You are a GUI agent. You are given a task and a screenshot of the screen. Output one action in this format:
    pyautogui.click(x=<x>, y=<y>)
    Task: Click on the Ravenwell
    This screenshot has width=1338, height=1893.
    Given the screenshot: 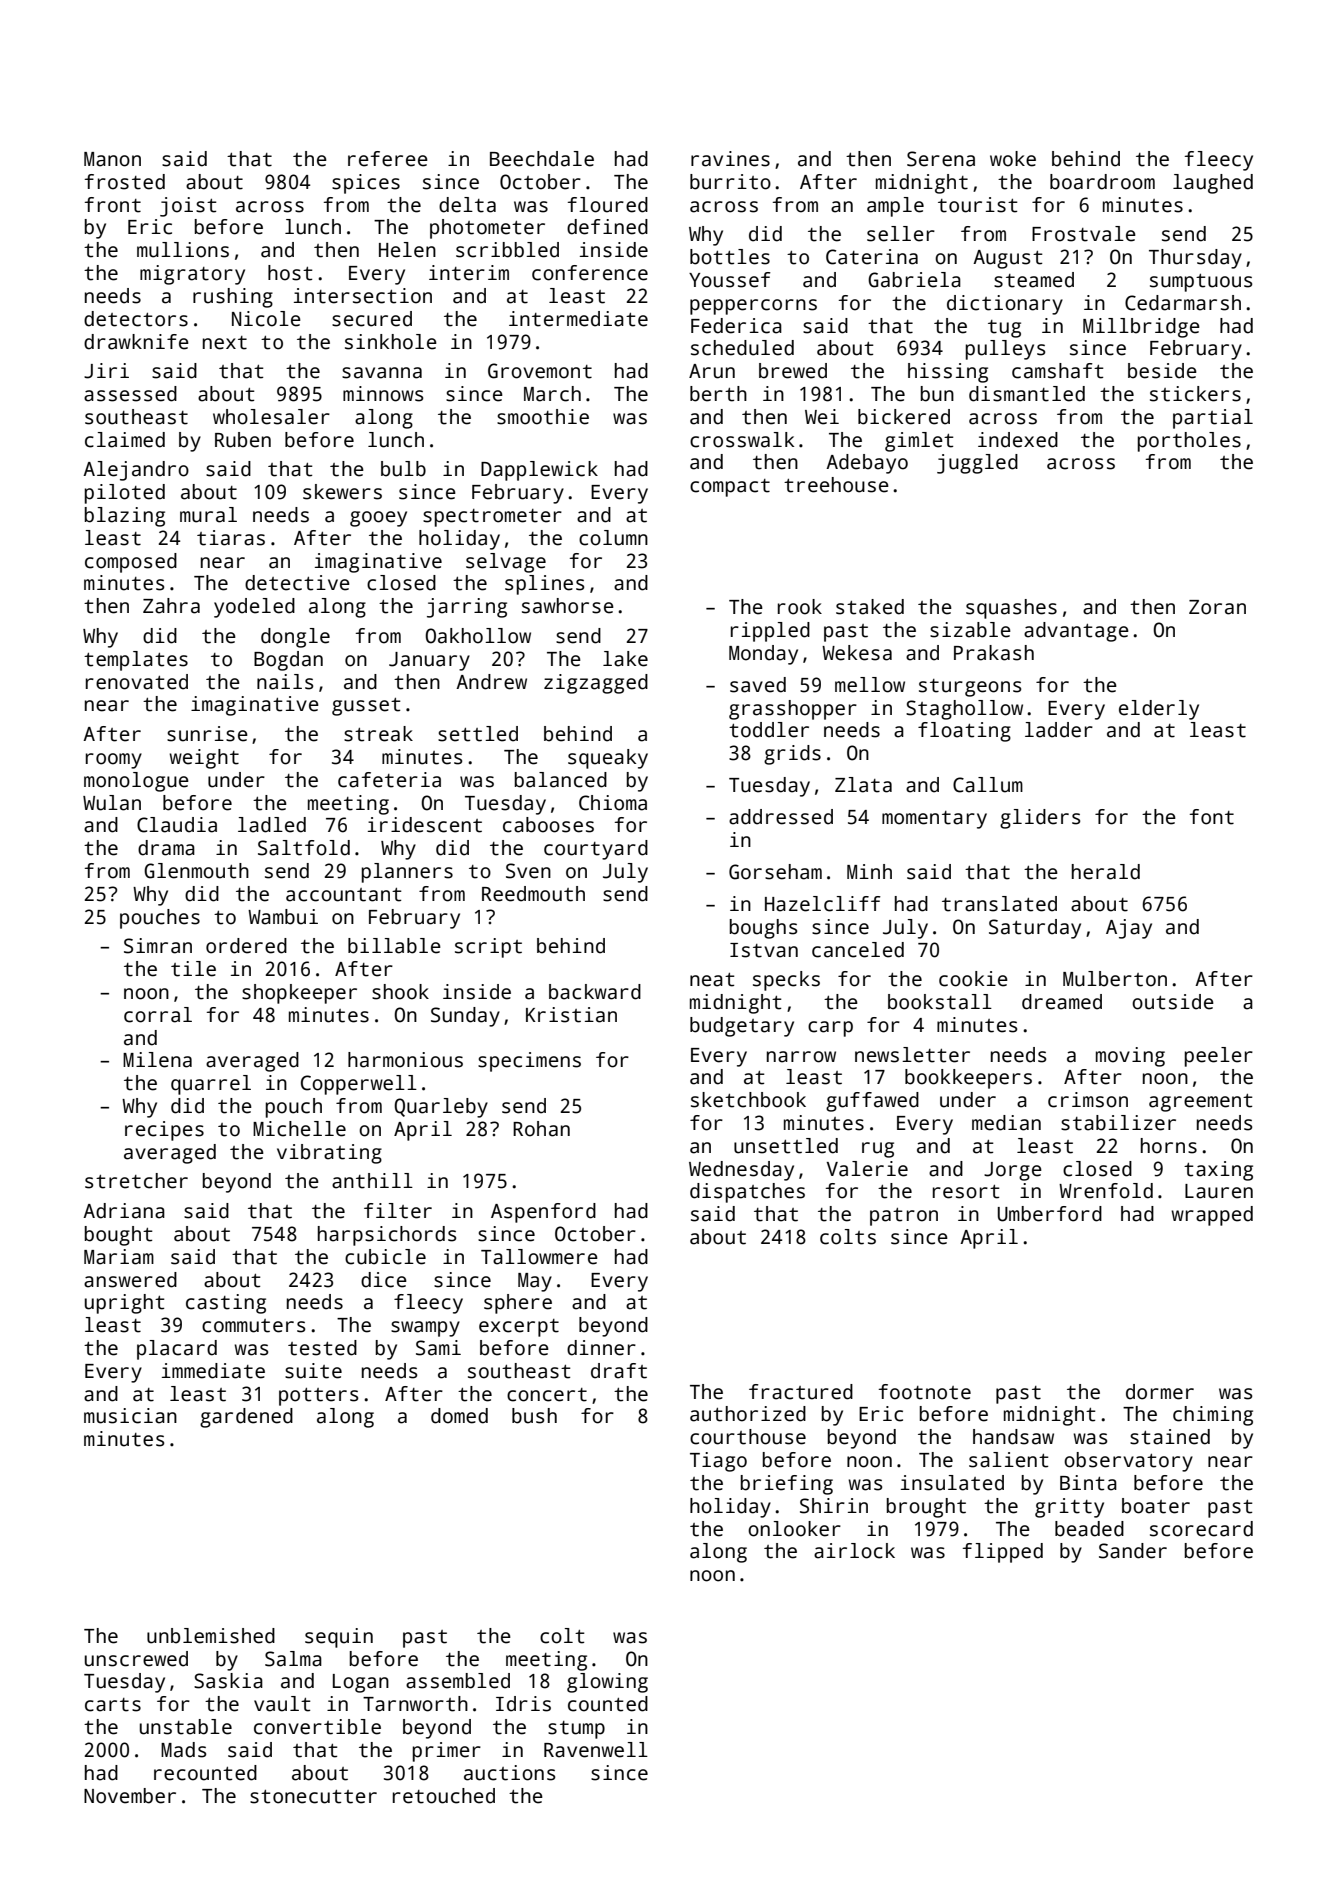 What is the action you would take?
    pyautogui.click(x=596, y=1750)
